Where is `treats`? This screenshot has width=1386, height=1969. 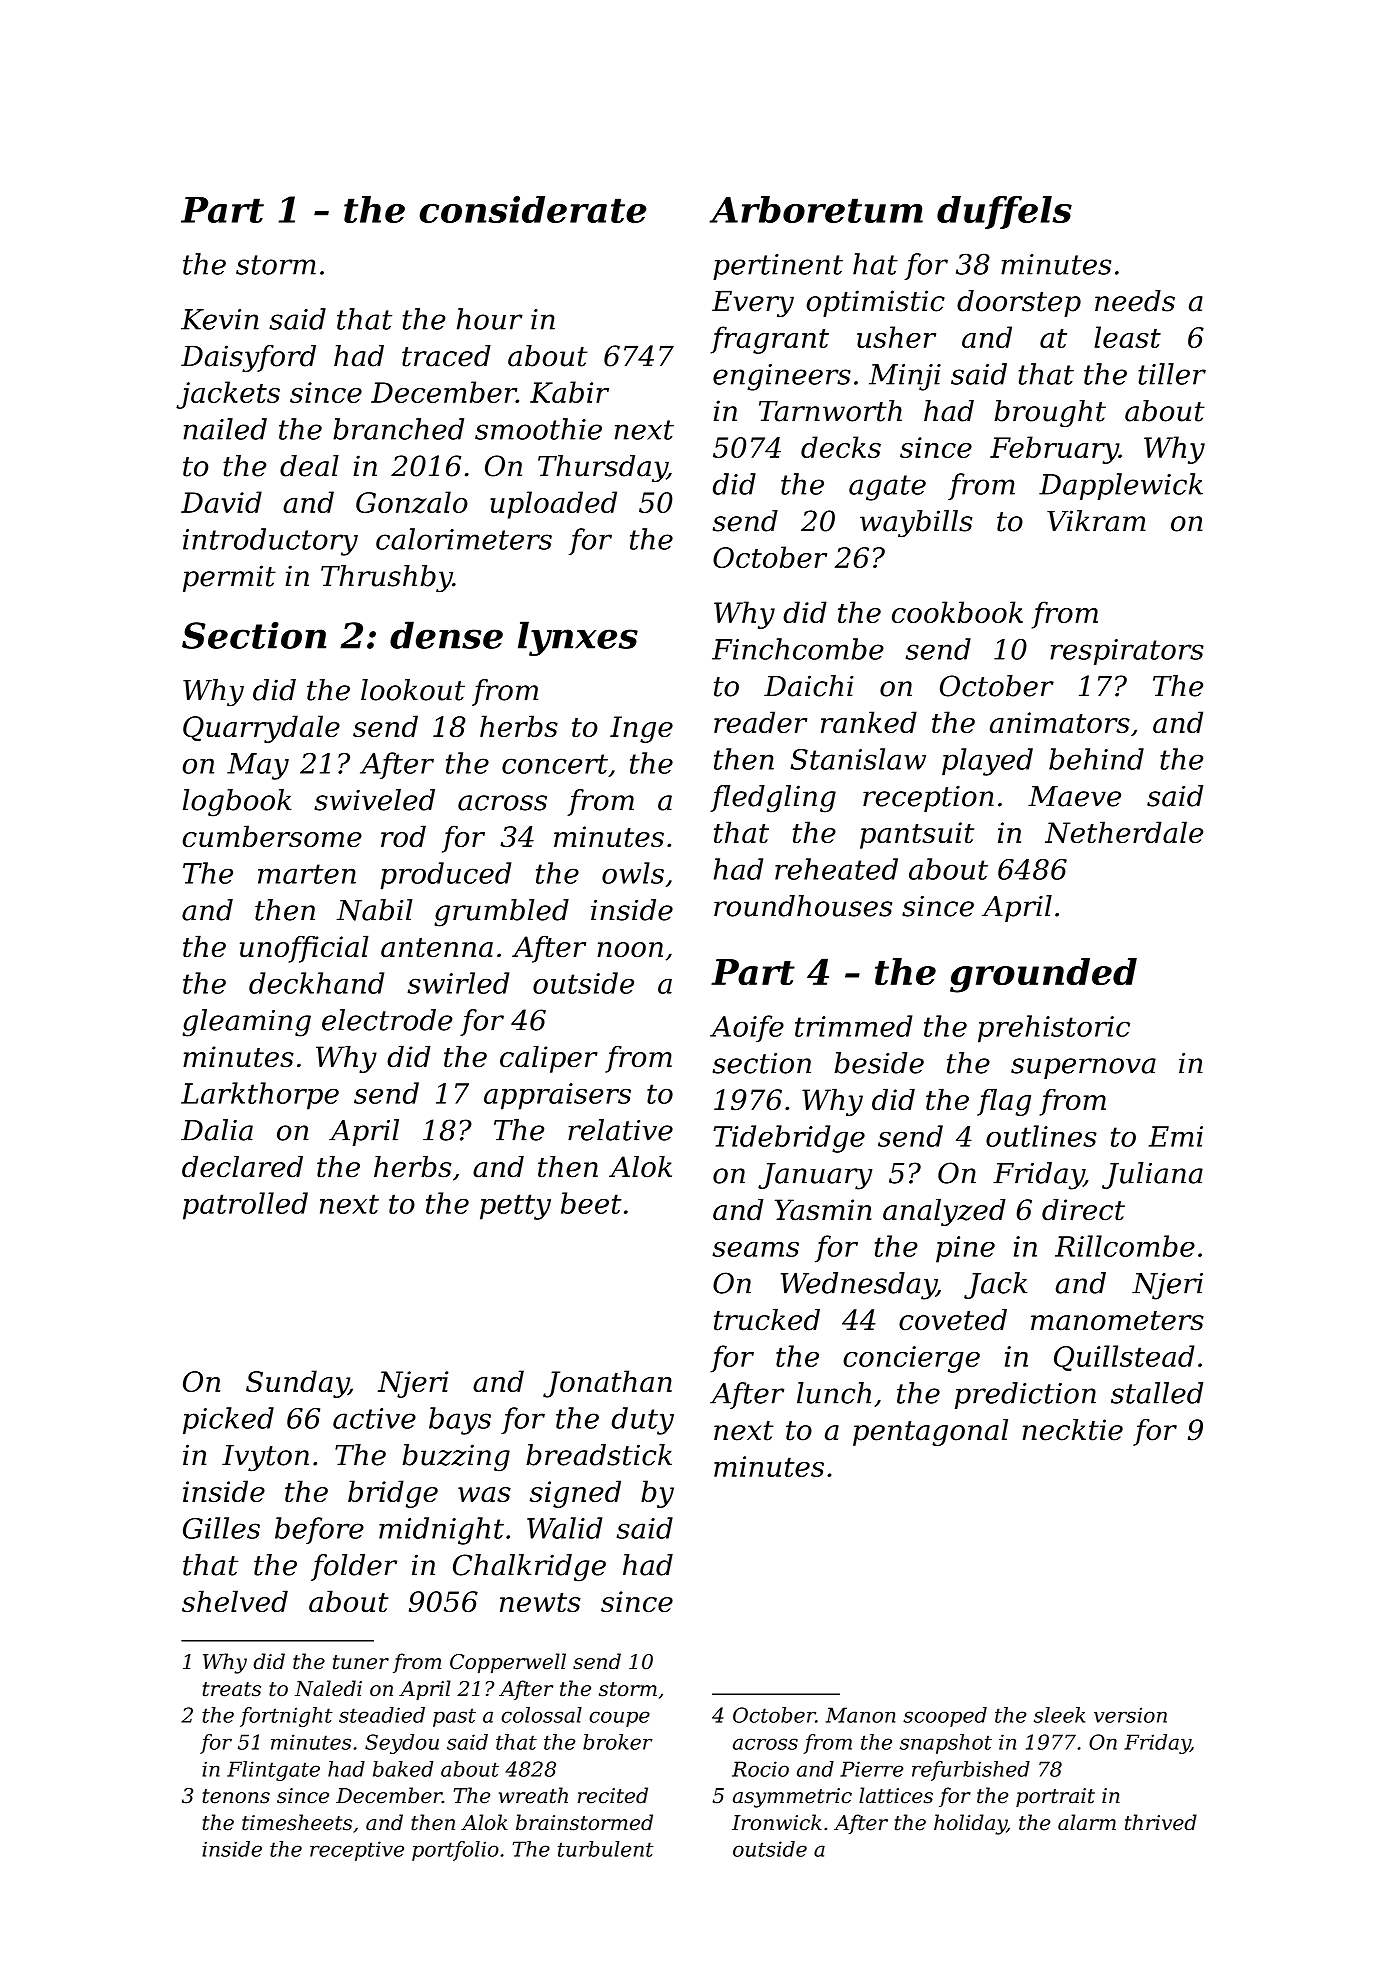 treats is located at coordinates (232, 1689).
